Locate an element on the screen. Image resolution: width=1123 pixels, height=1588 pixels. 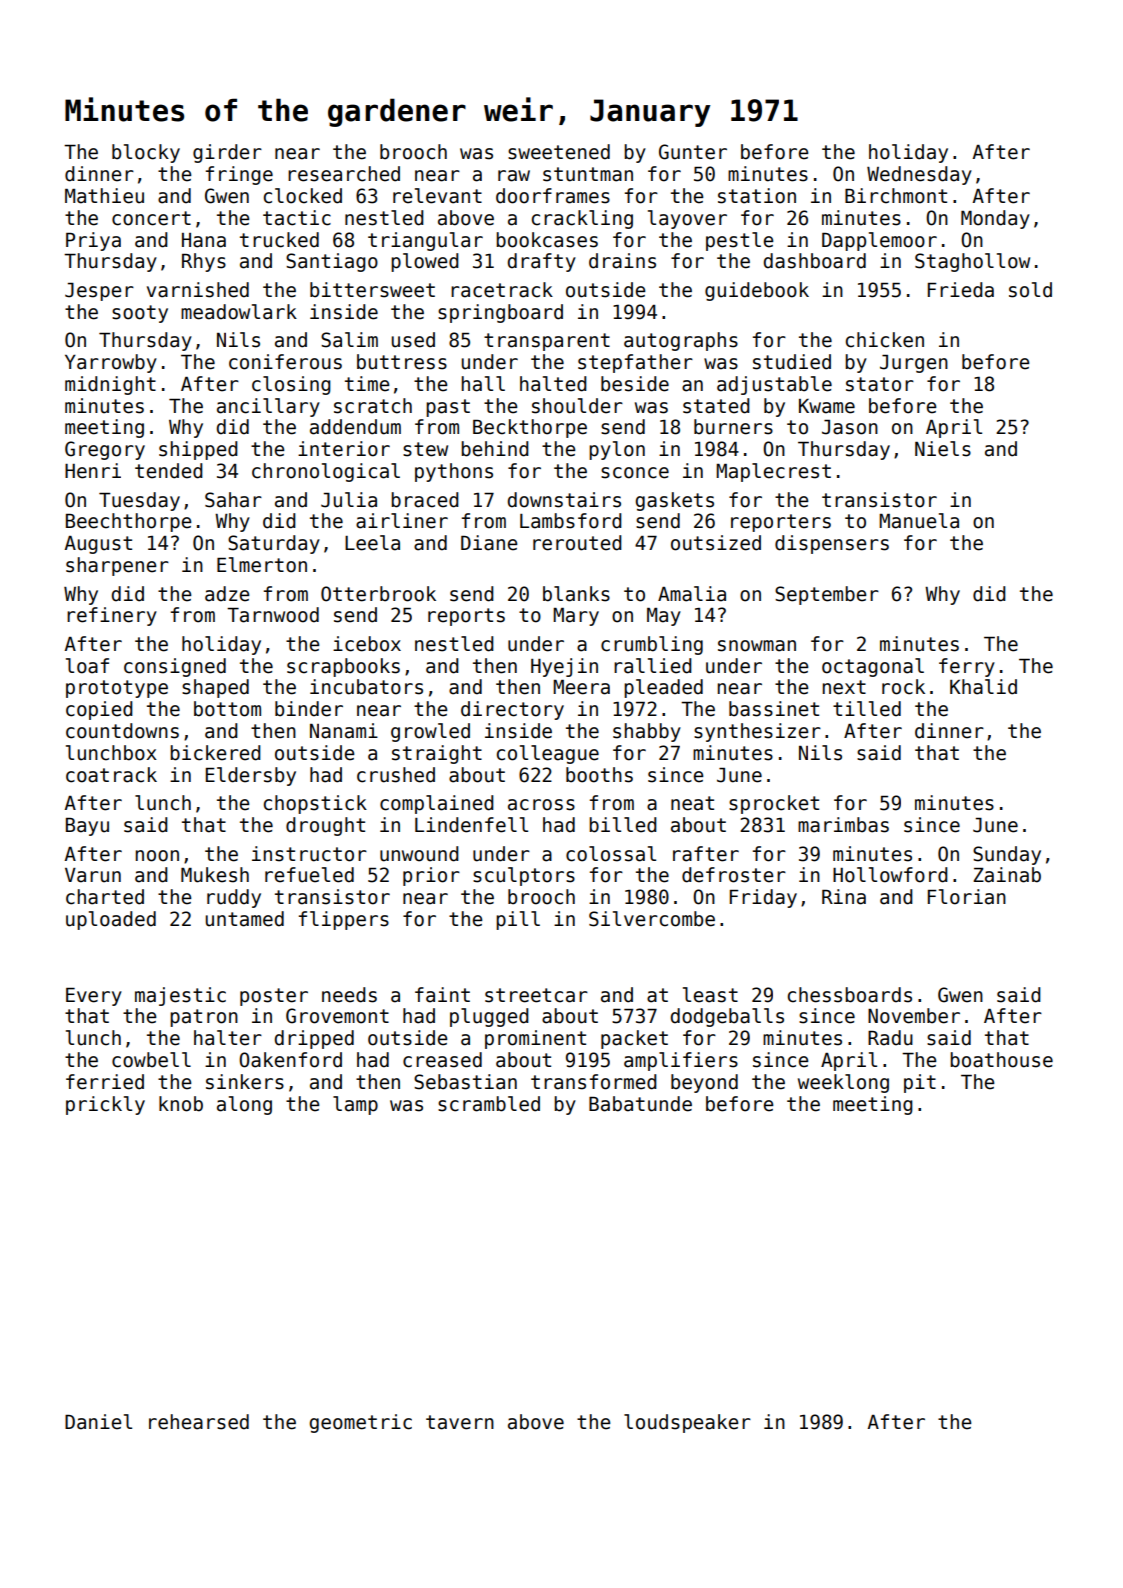
ferried is located at coordinates (105, 1082).
